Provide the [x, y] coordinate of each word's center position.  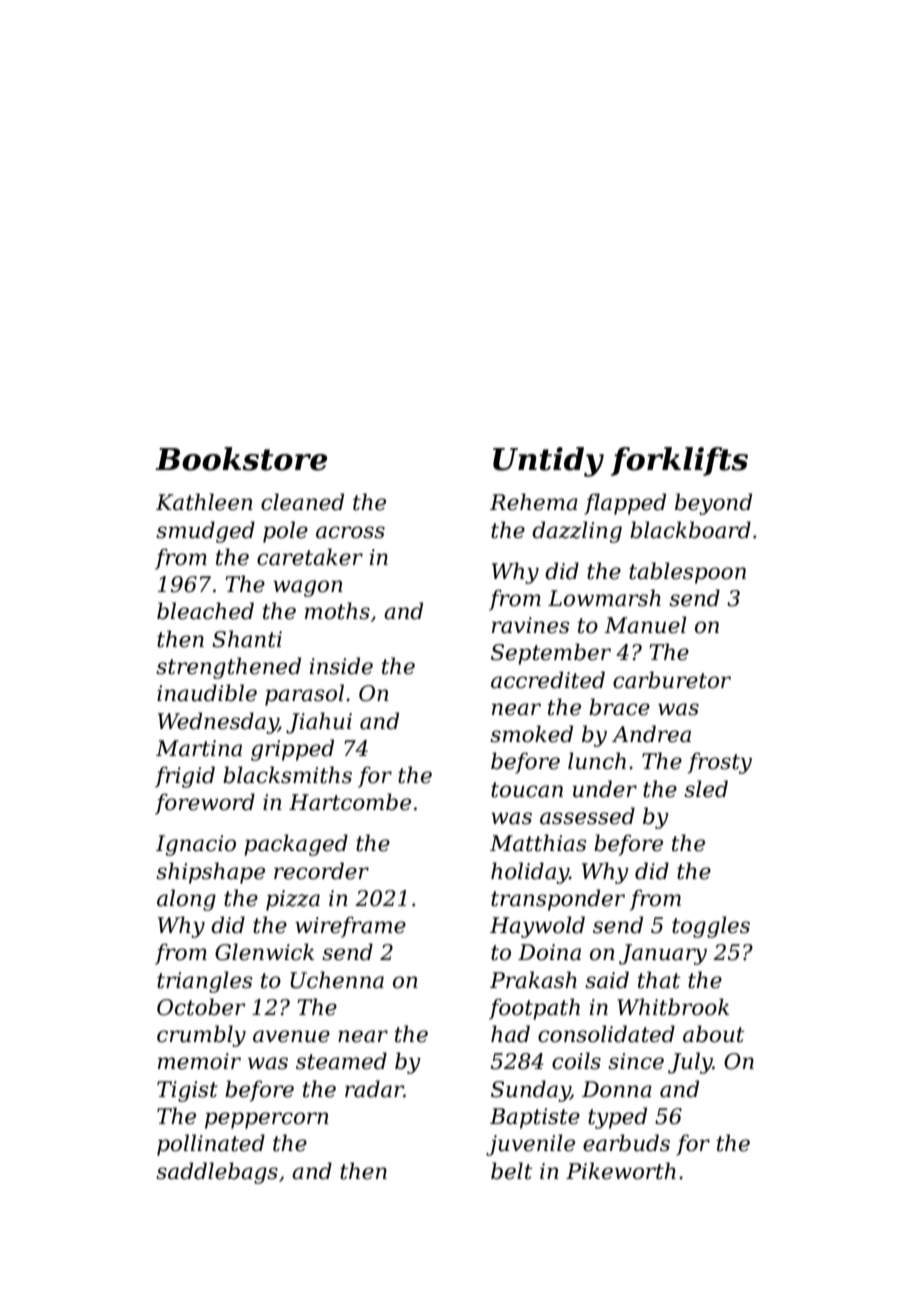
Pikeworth [621, 1171]
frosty [720, 763]
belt [512, 1171]
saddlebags [217, 1173]
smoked [531, 734]
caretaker [310, 557]
